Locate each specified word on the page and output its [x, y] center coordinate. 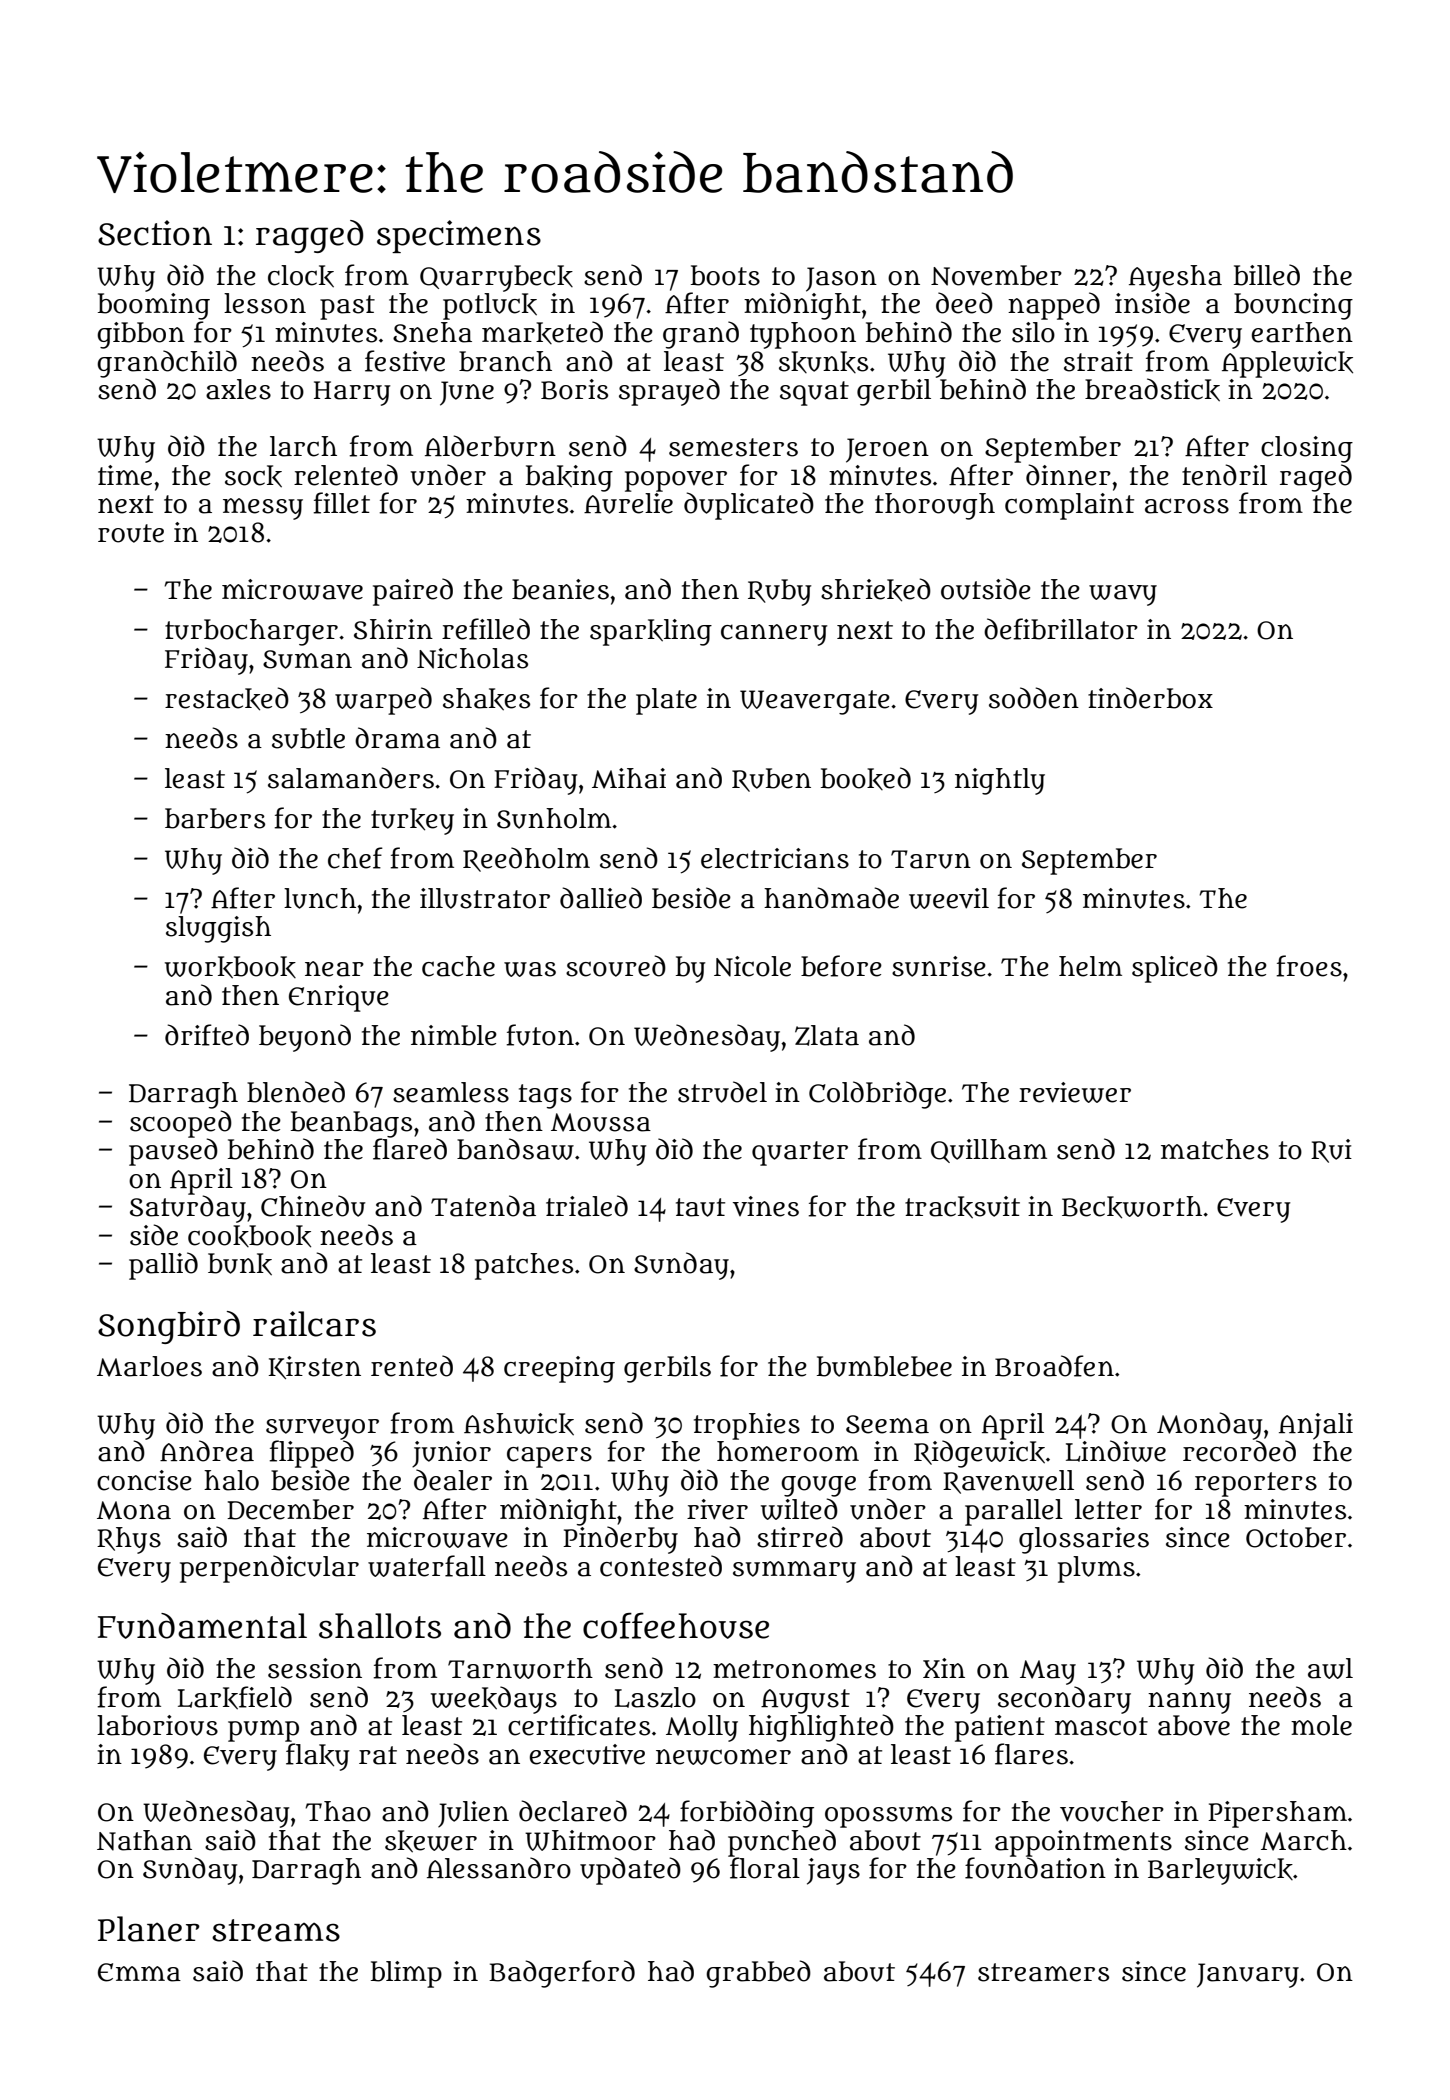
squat [814, 393]
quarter [800, 1153]
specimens [459, 236]
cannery [774, 635]
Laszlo [655, 1697]
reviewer [1075, 1092]
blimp [406, 1974]
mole [1321, 1725]
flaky [317, 1757]
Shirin [393, 629]
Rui [1331, 1151]
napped [1054, 306]
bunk [240, 1264]
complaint [1069, 506]
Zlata [827, 1035]
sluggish [218, 929]
